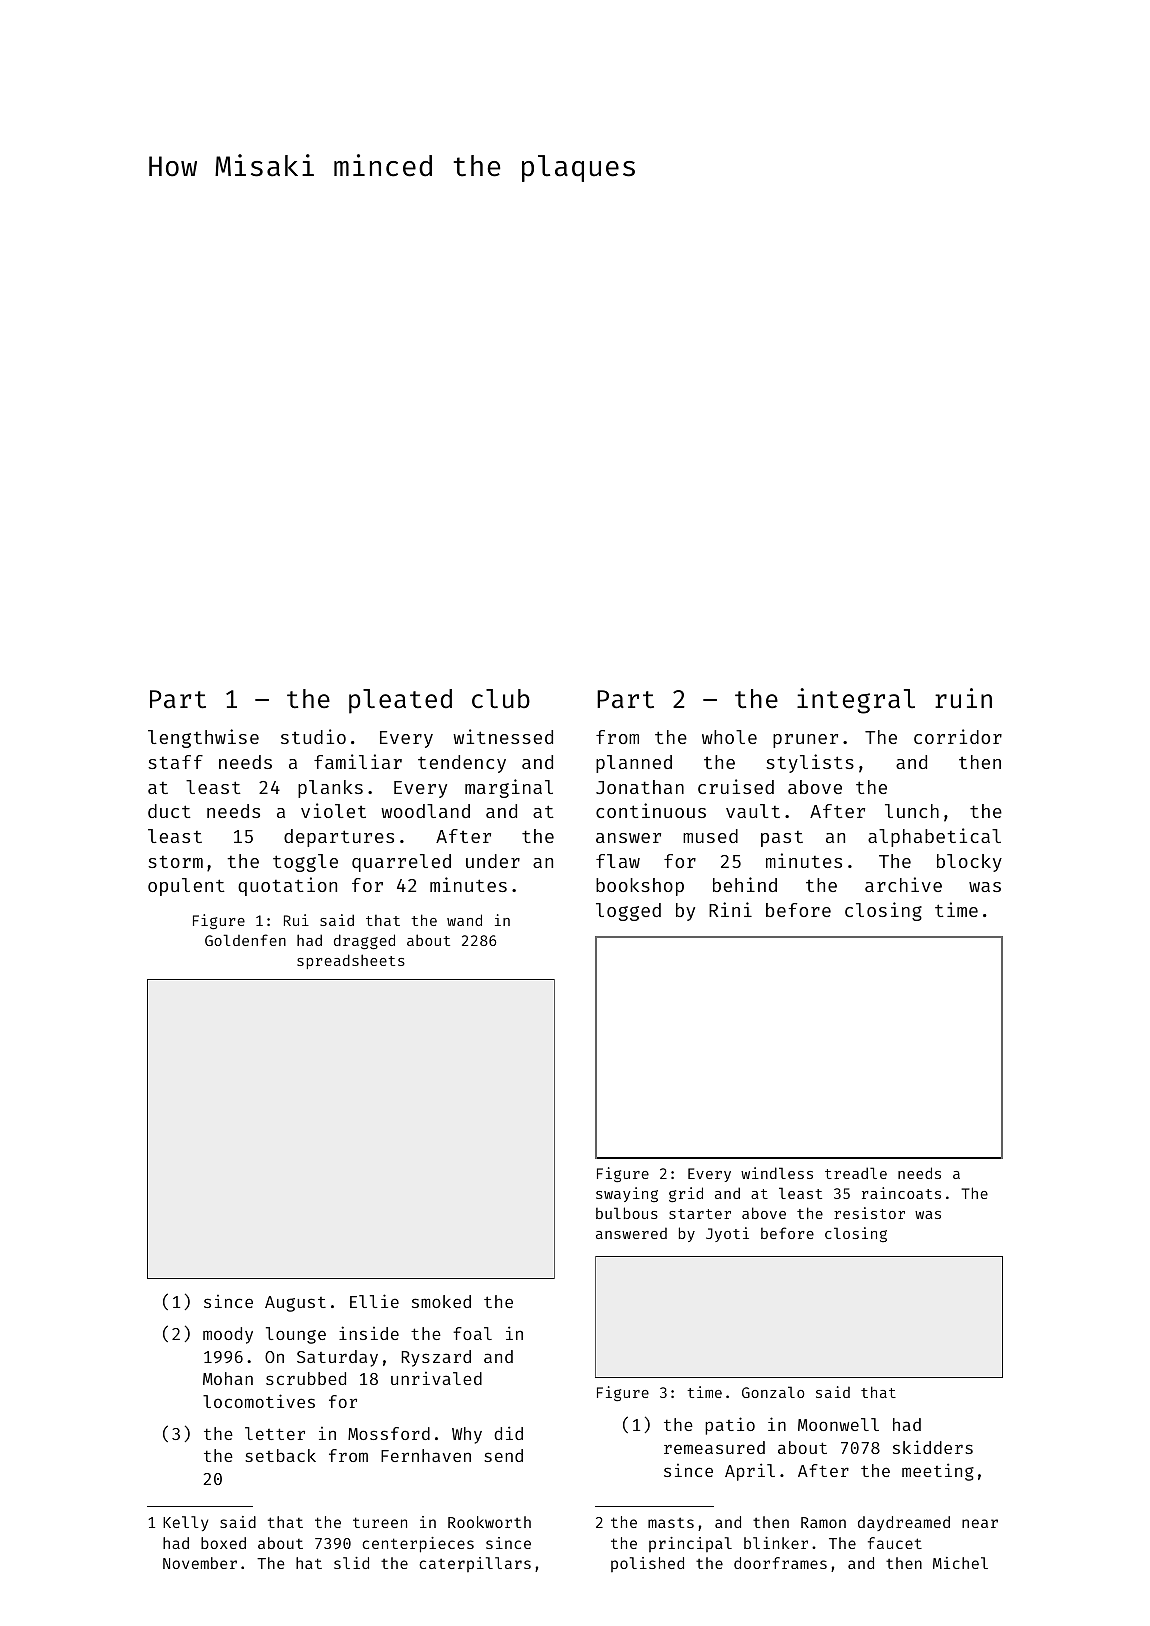 Image resolution: width=1150 pixels, height=1626 pixels. Describe the element at coordinates (389, 1433) in the screenshot. I see `Mossford` at that location.
